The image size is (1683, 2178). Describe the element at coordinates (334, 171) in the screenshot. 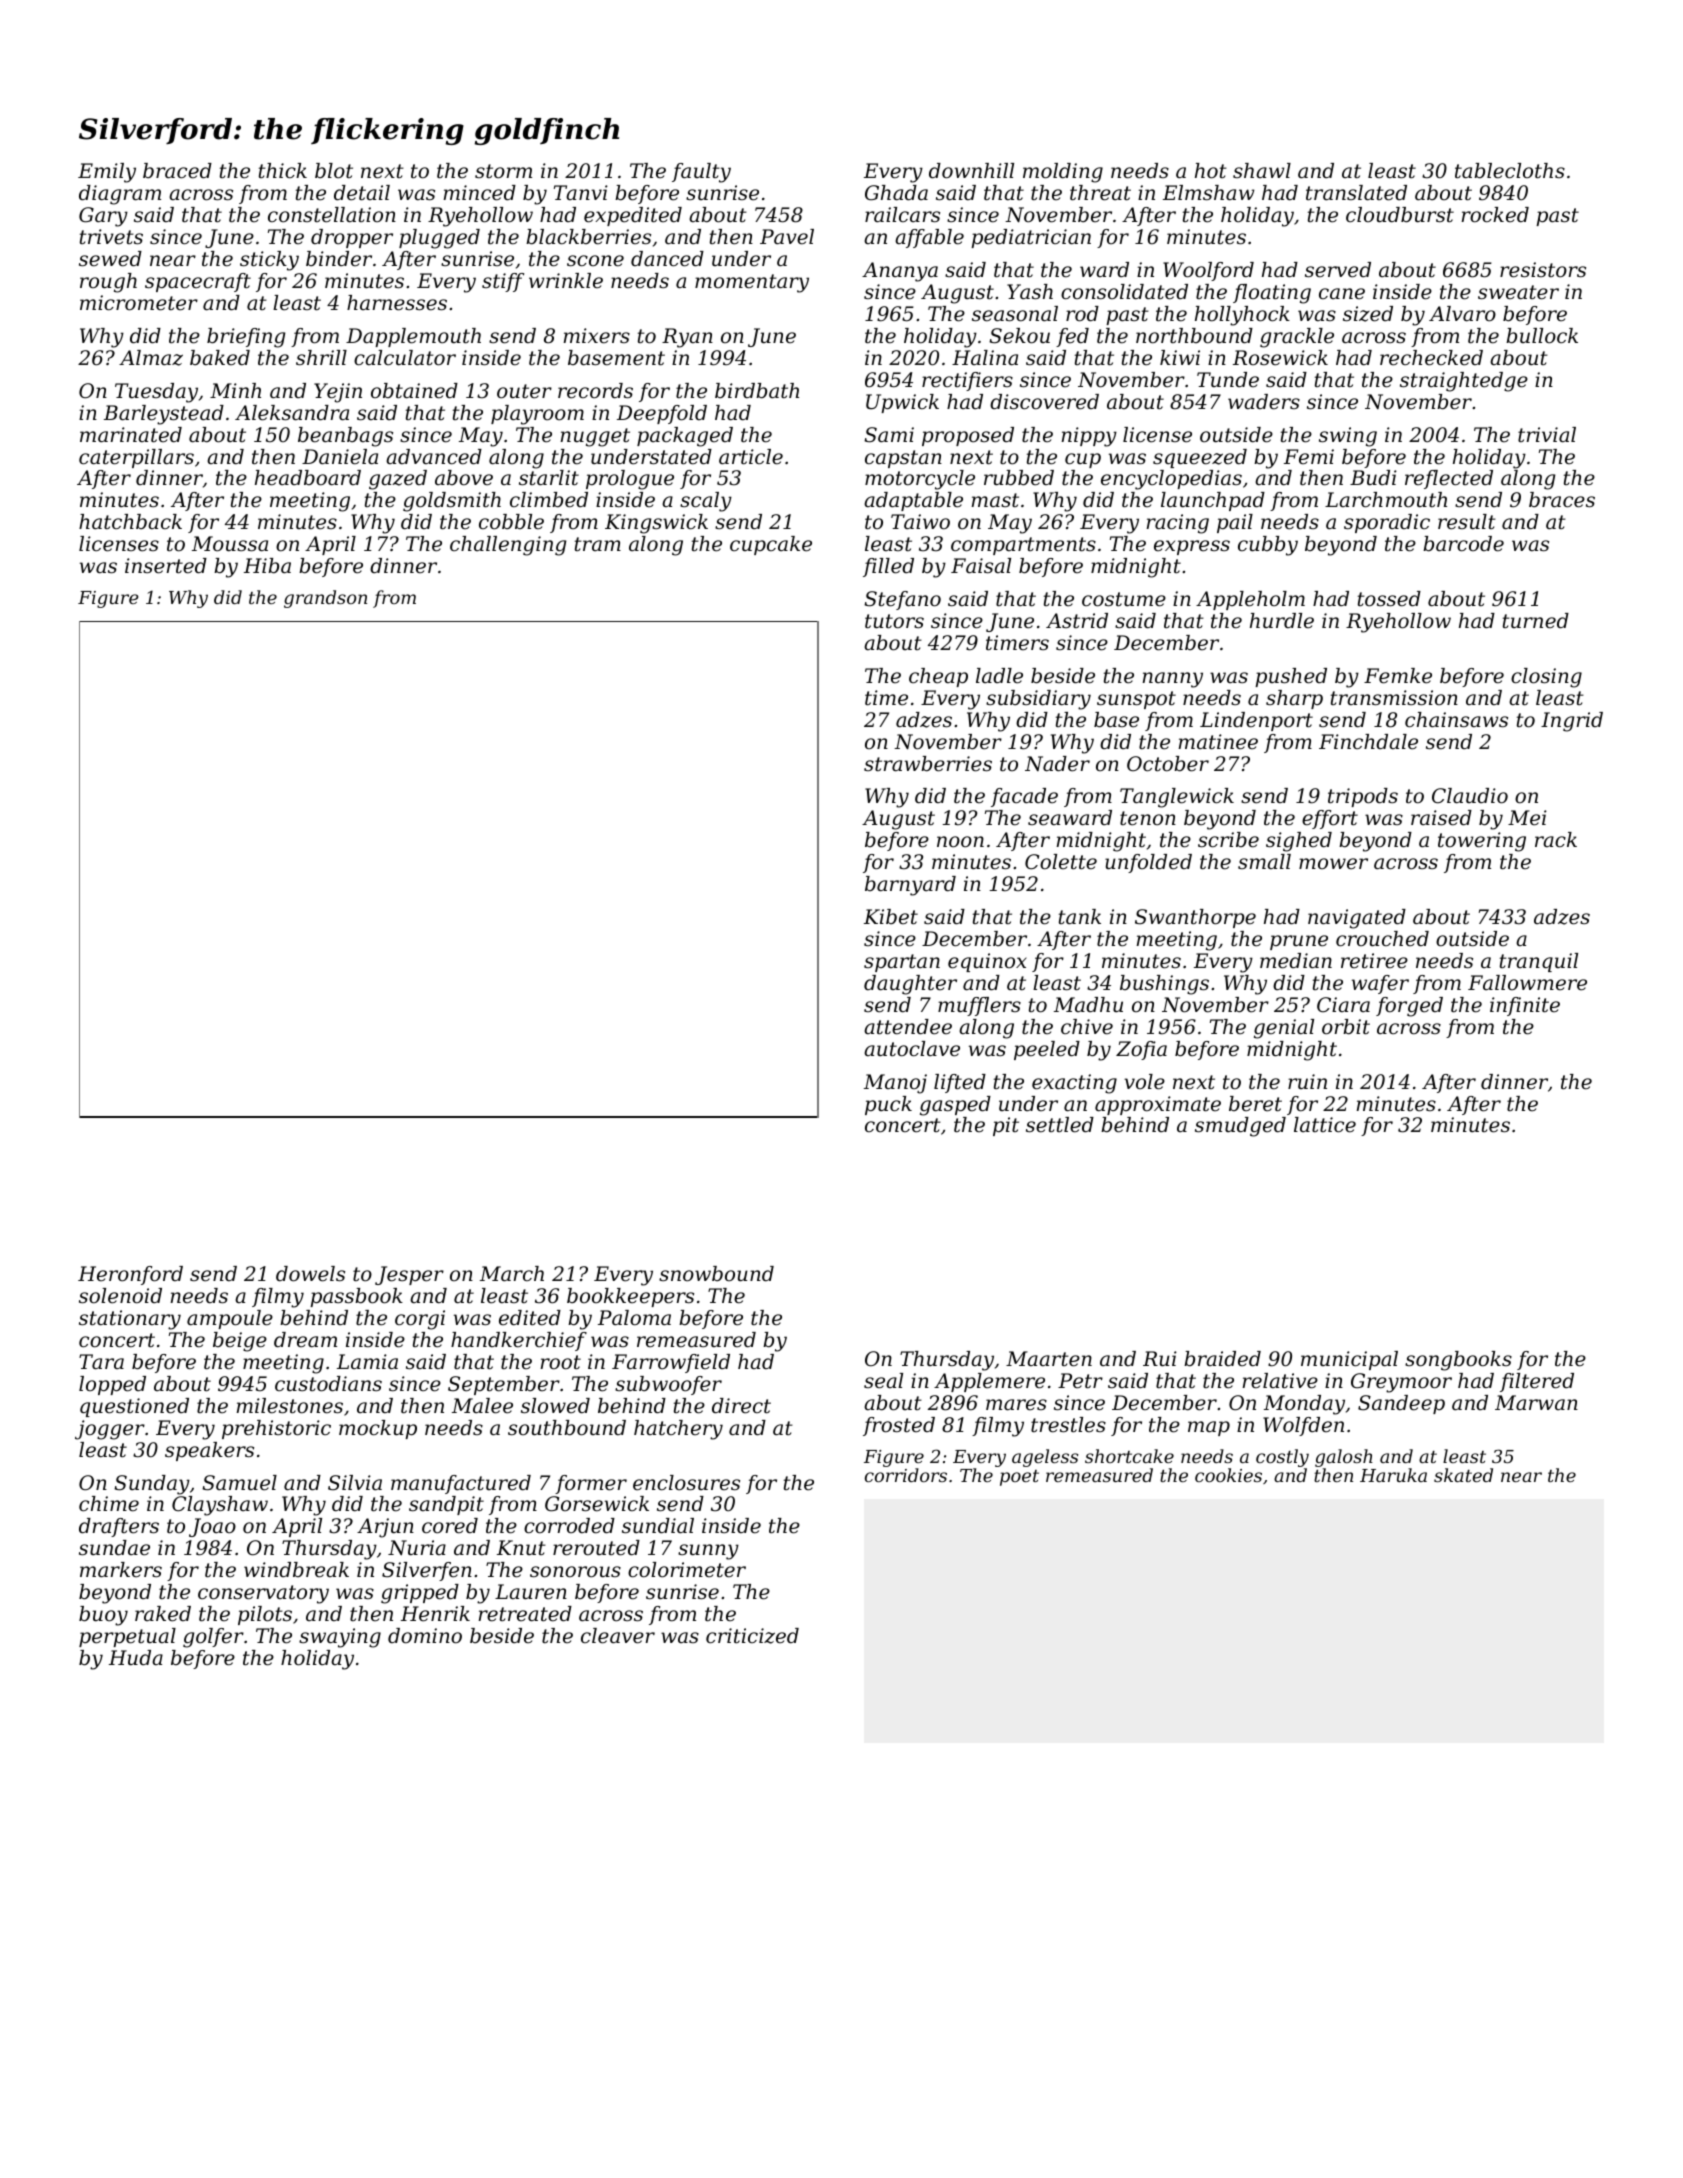

I see `blot` at that location.
